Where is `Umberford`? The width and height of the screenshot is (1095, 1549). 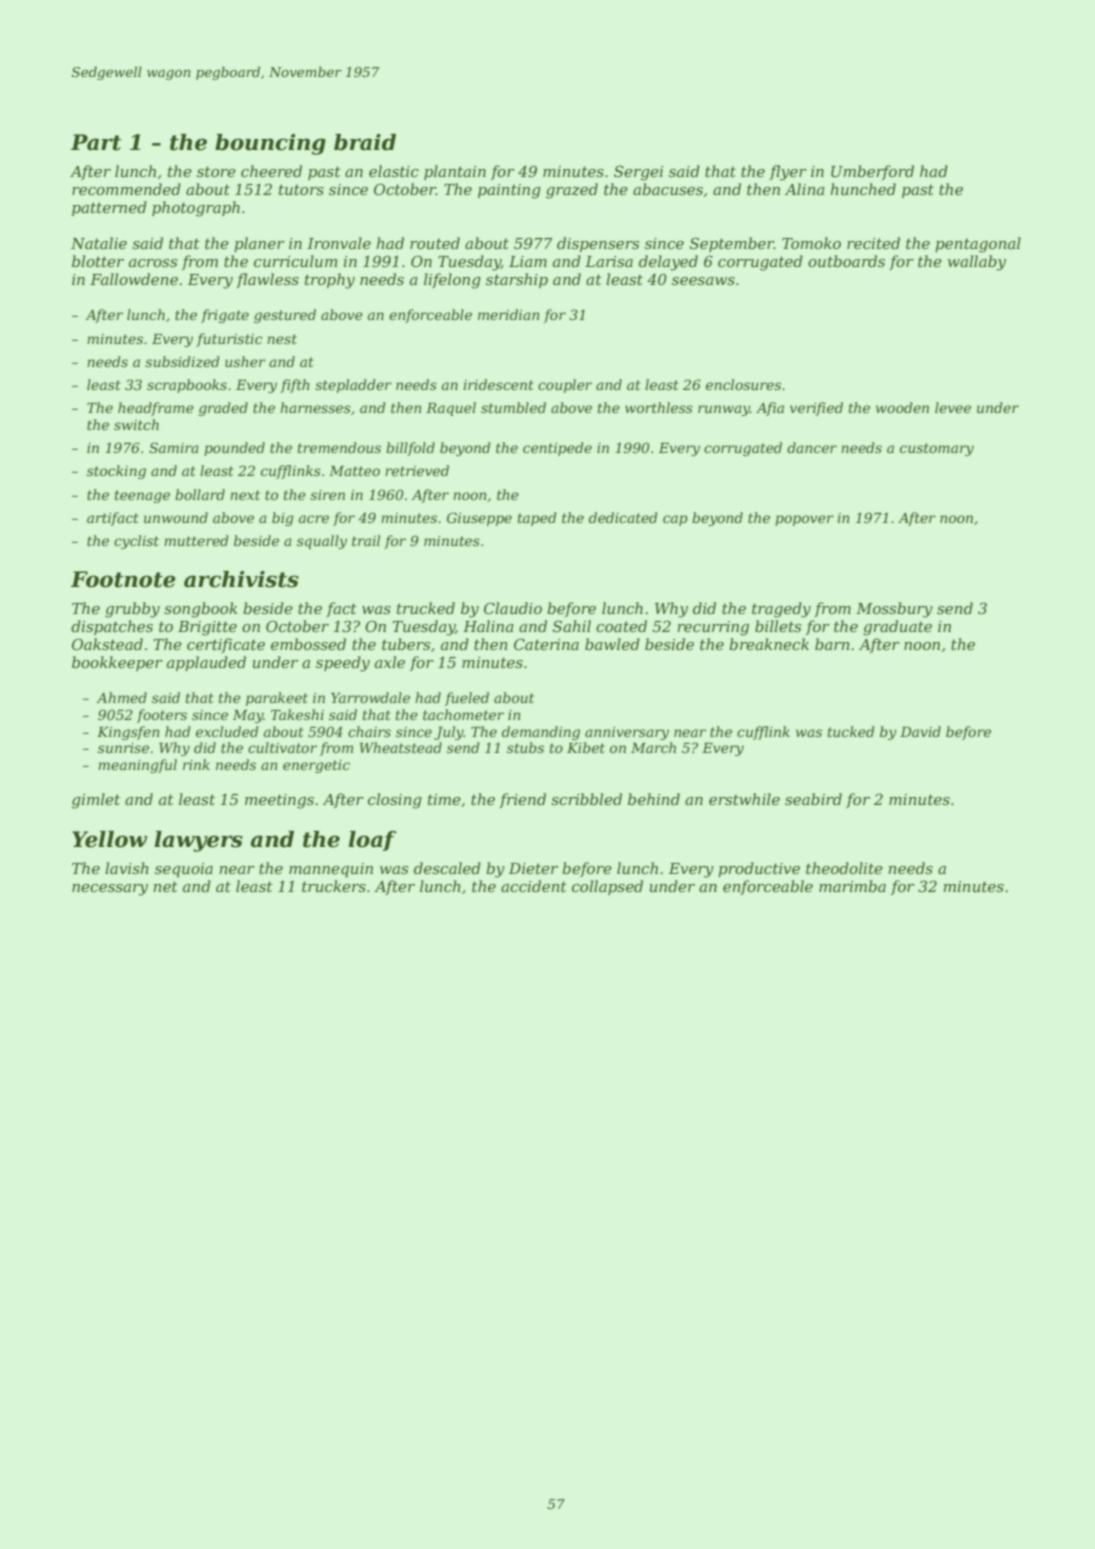
Umberford is located at coordinates (872, 172).
